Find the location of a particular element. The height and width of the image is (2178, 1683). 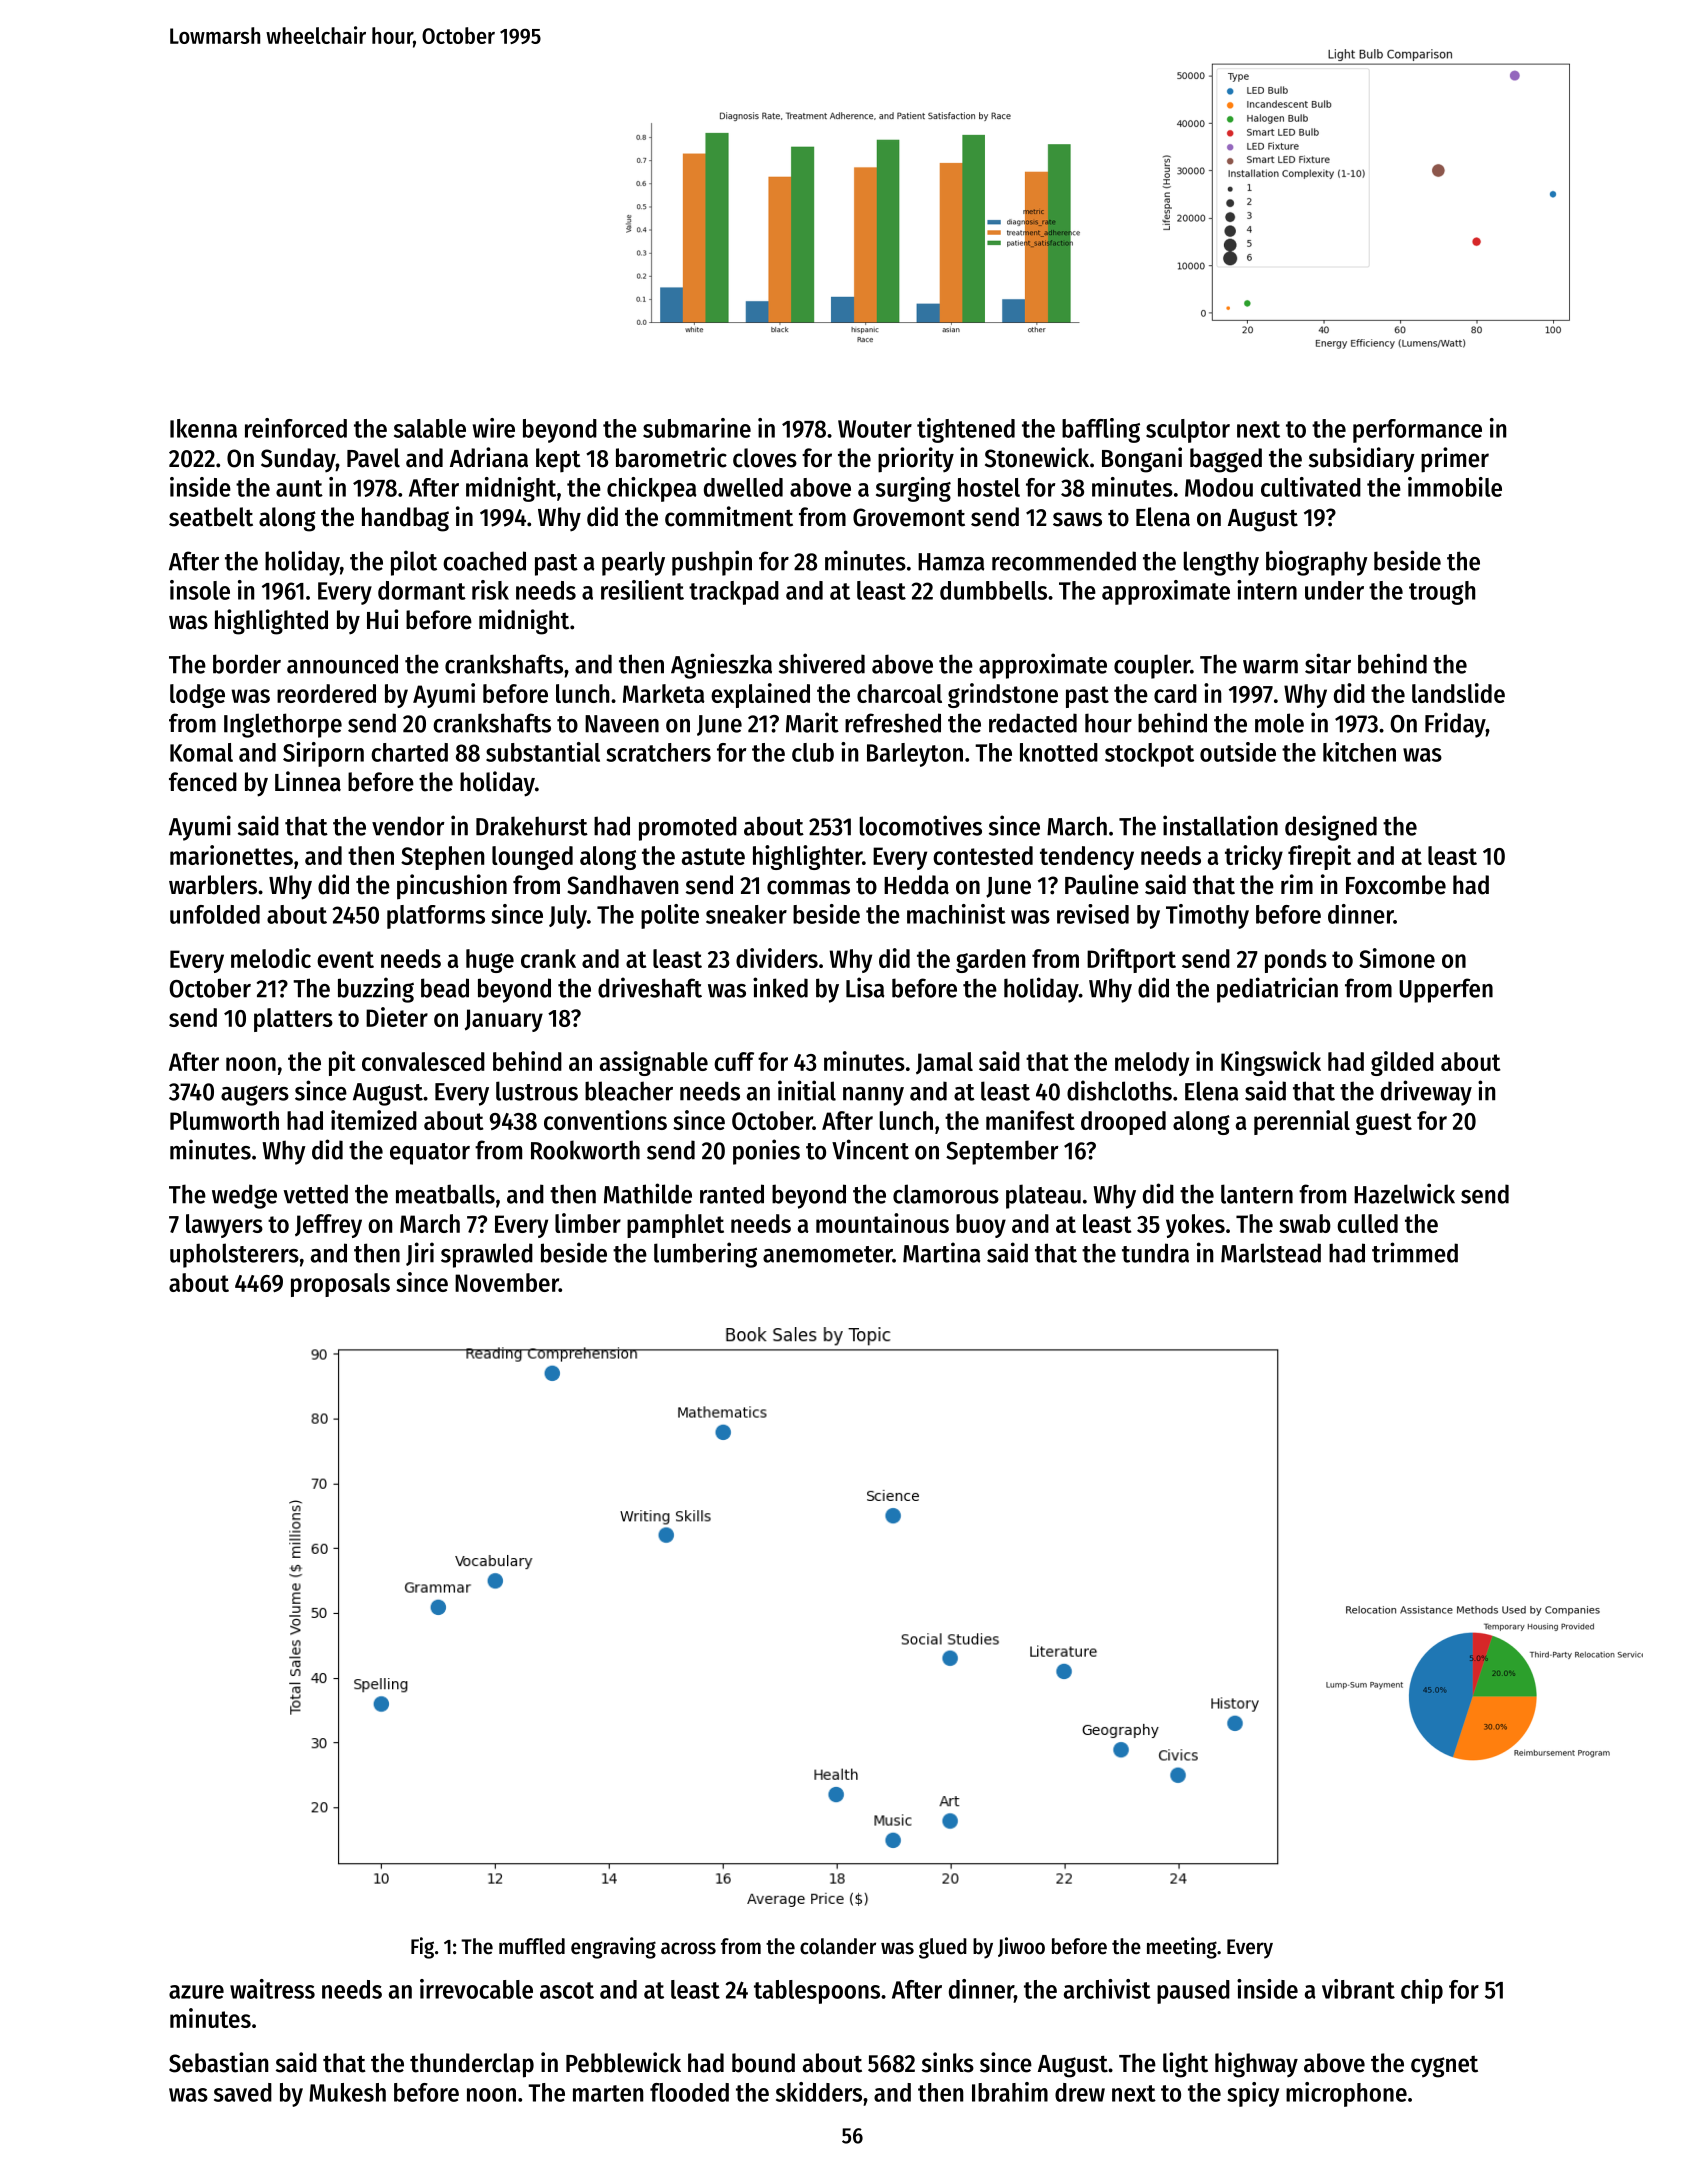

Ibrahim is located at coordinates (1010, 2092).
